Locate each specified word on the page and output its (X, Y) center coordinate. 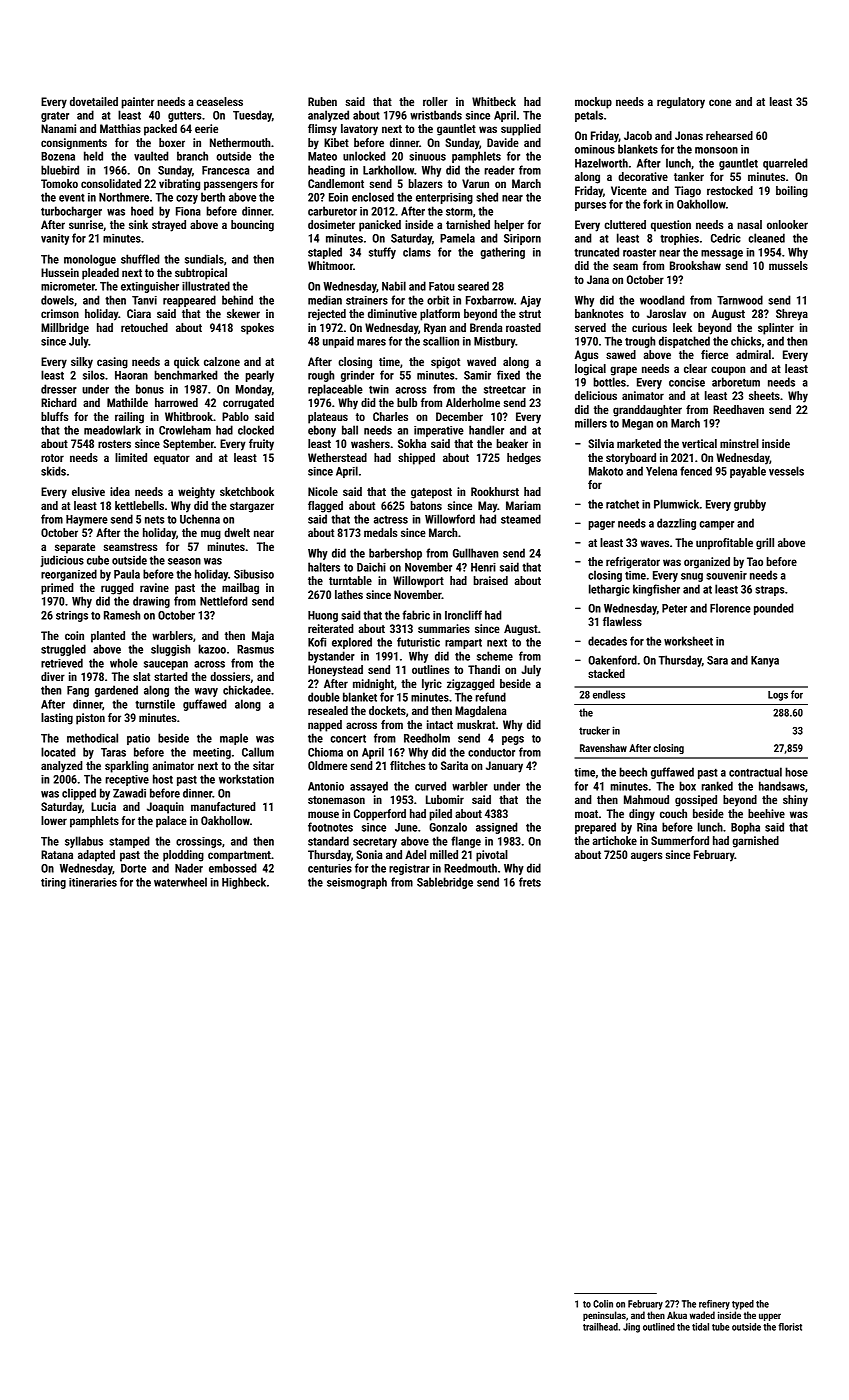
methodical (92, 738)
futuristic (418, 642)
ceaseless (219, 101)
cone (720, 102)
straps (769, 590)
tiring (53, 883)
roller (435, 101)
